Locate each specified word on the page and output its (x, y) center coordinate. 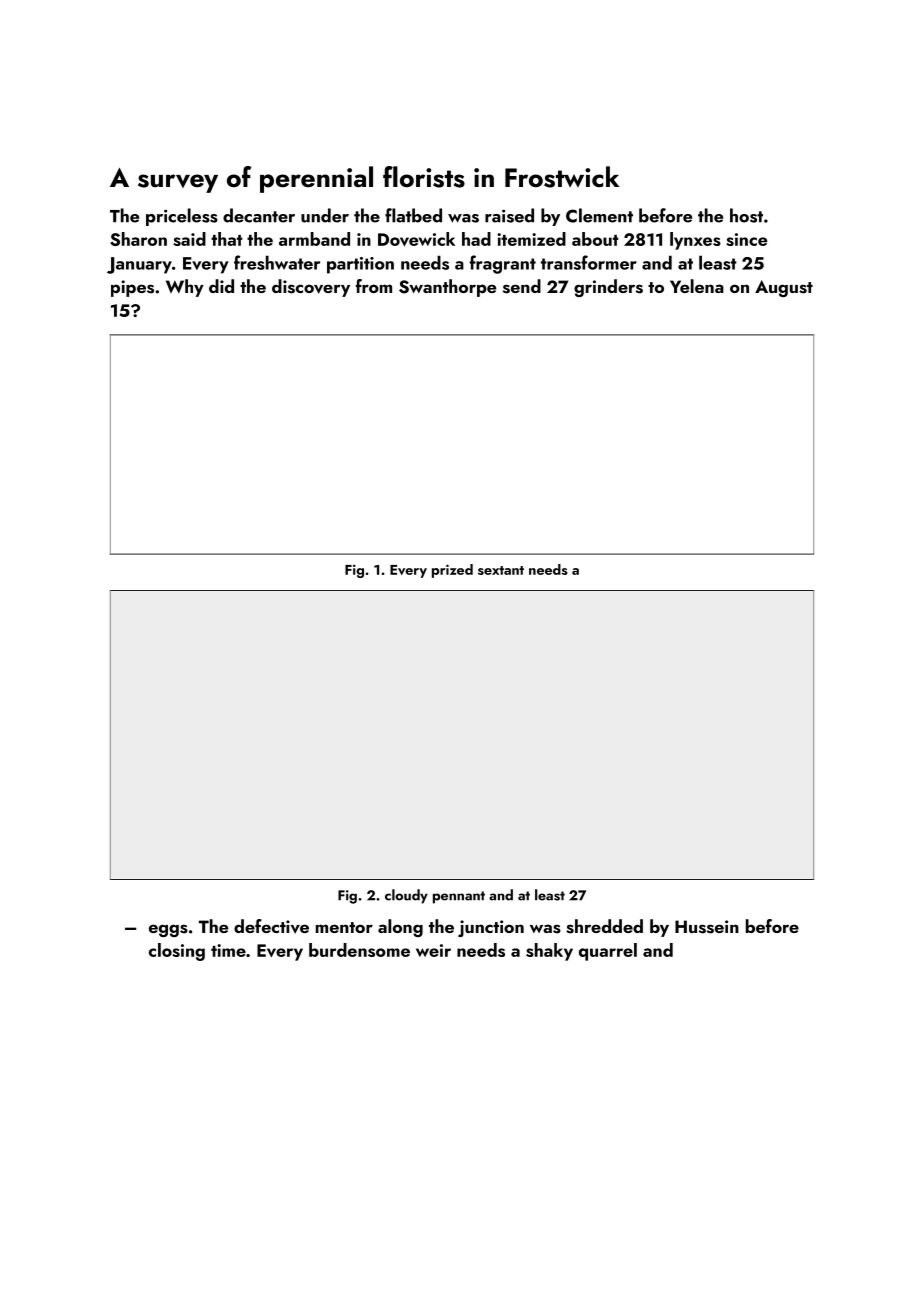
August (784, 288)
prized (452, 571)
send (522, 286)
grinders (608, 288)
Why (185, 288)
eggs (168, 930)
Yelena (697, 286)
